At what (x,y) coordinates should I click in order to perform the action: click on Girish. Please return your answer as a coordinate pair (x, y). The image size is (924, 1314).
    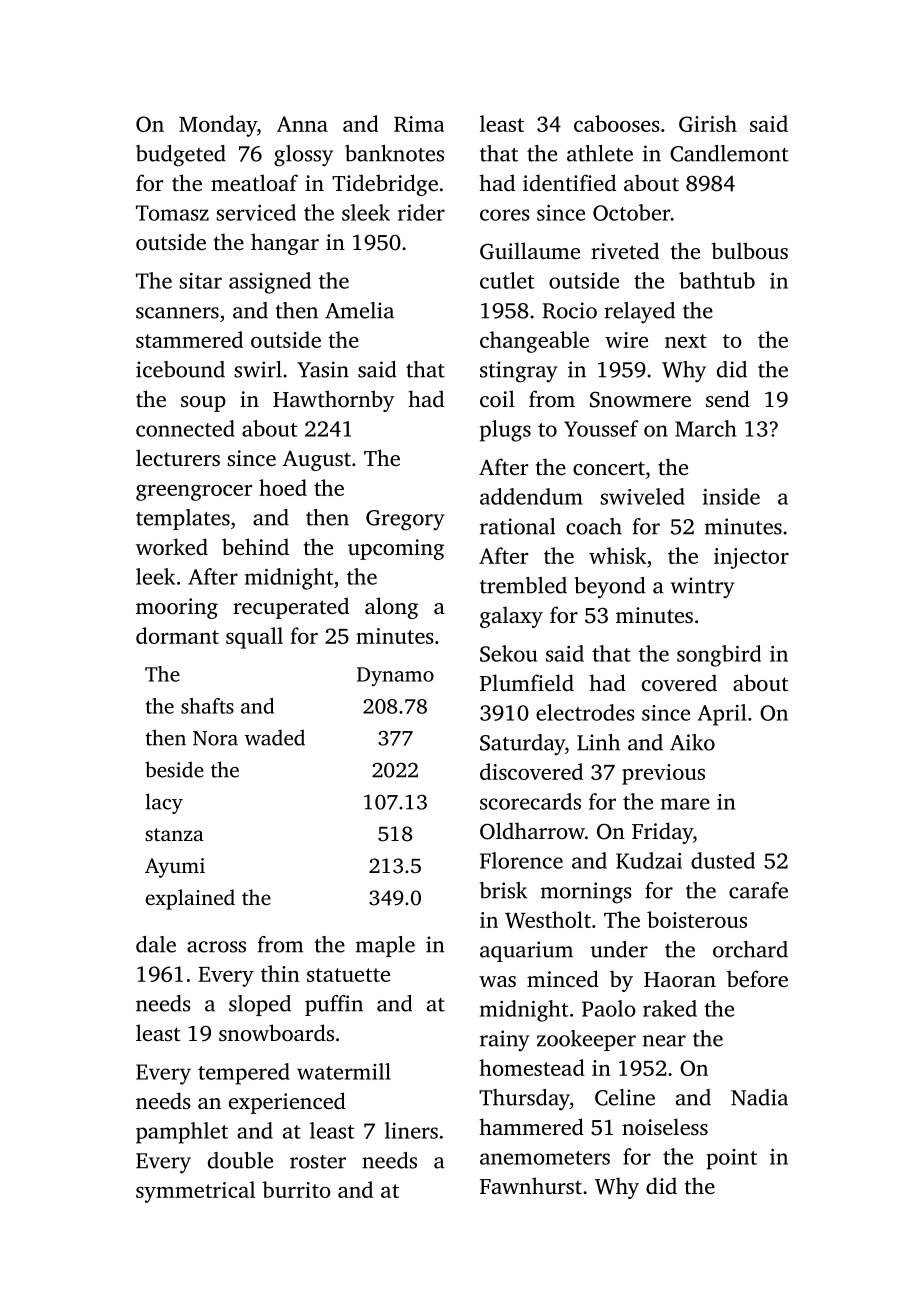
    Looking at the image, I should click on (708, 123).
